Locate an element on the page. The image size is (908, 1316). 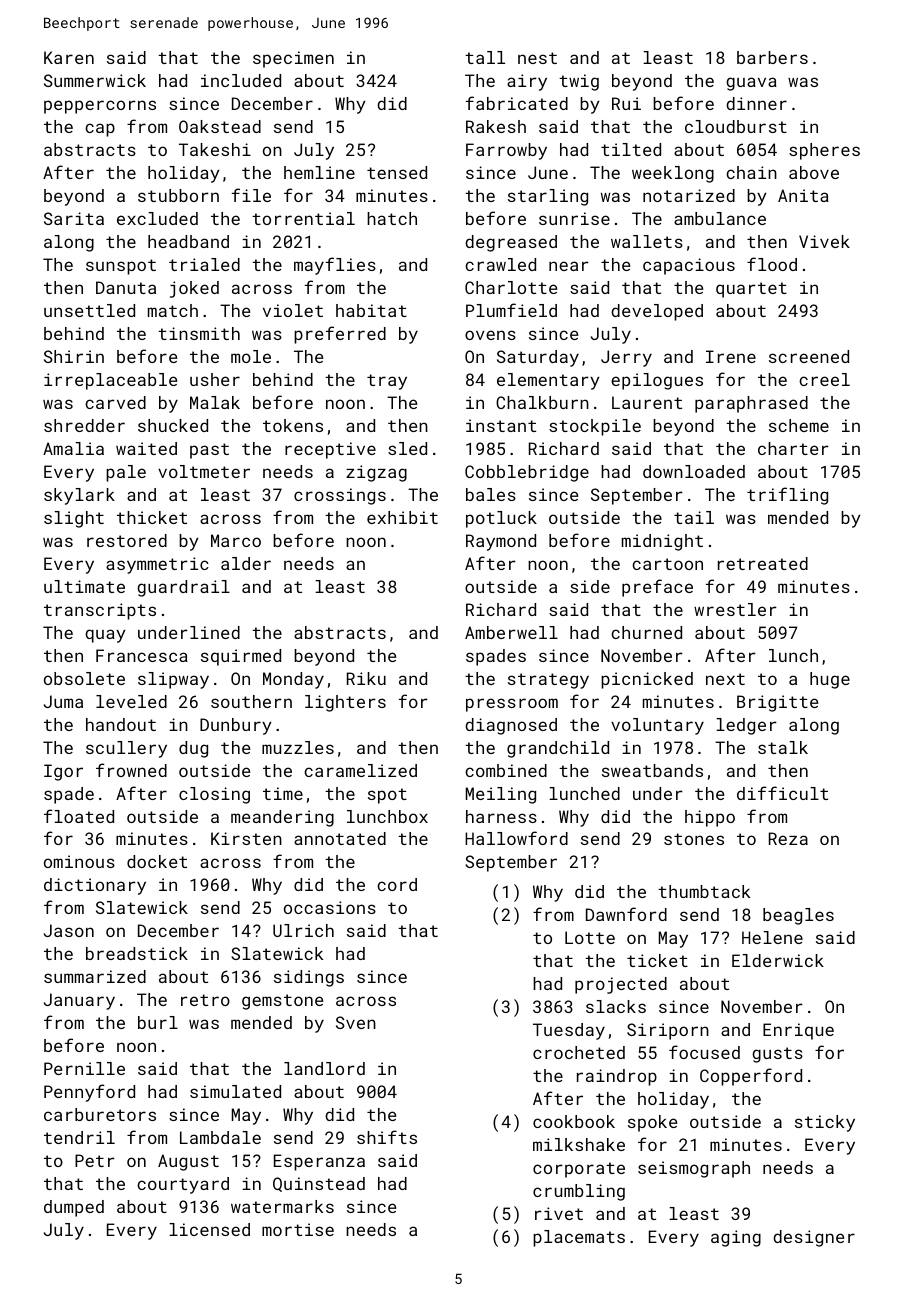
specimen is located at coordinates (293, 59).
